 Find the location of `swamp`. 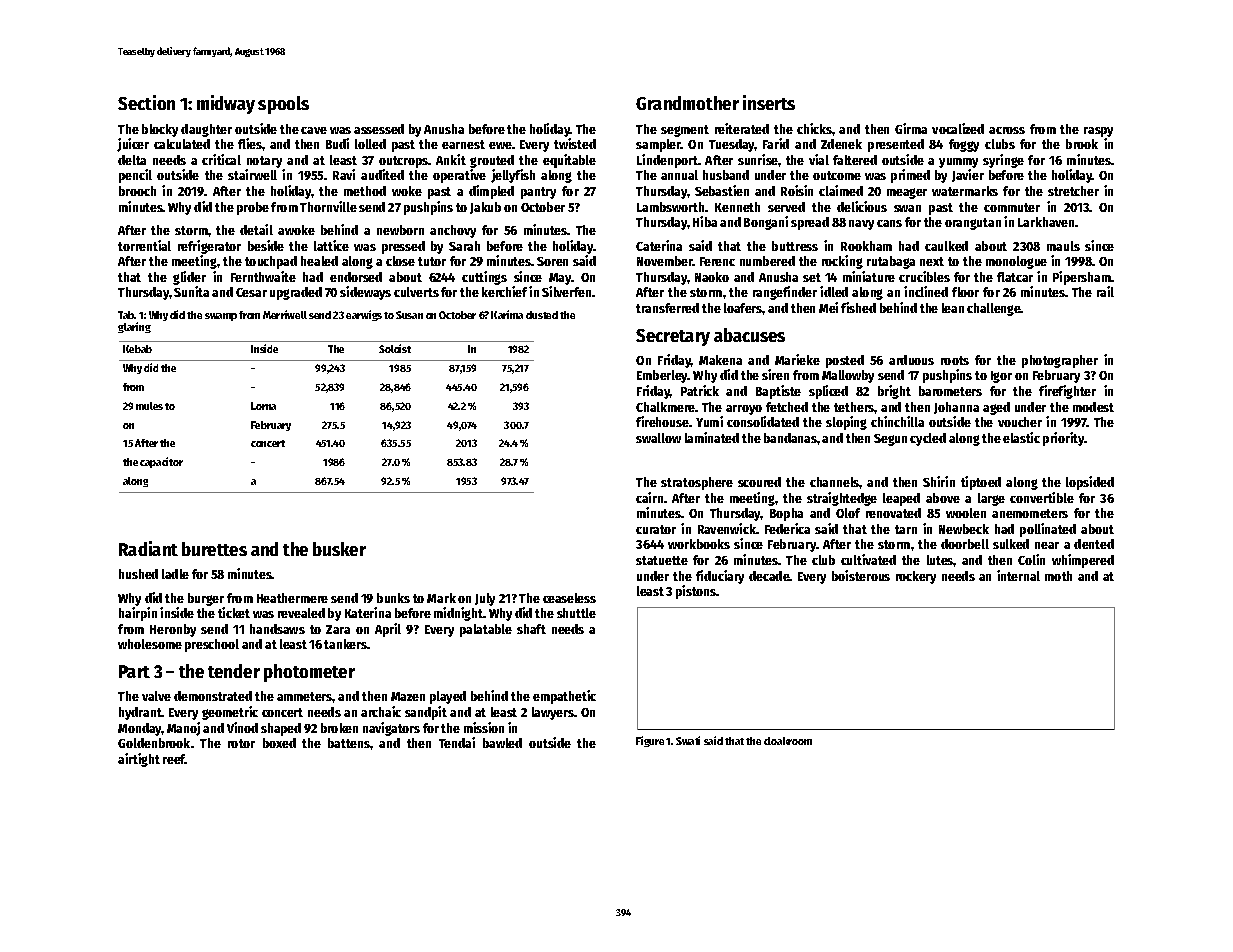

swamp is located at coordinates (221, 317).
